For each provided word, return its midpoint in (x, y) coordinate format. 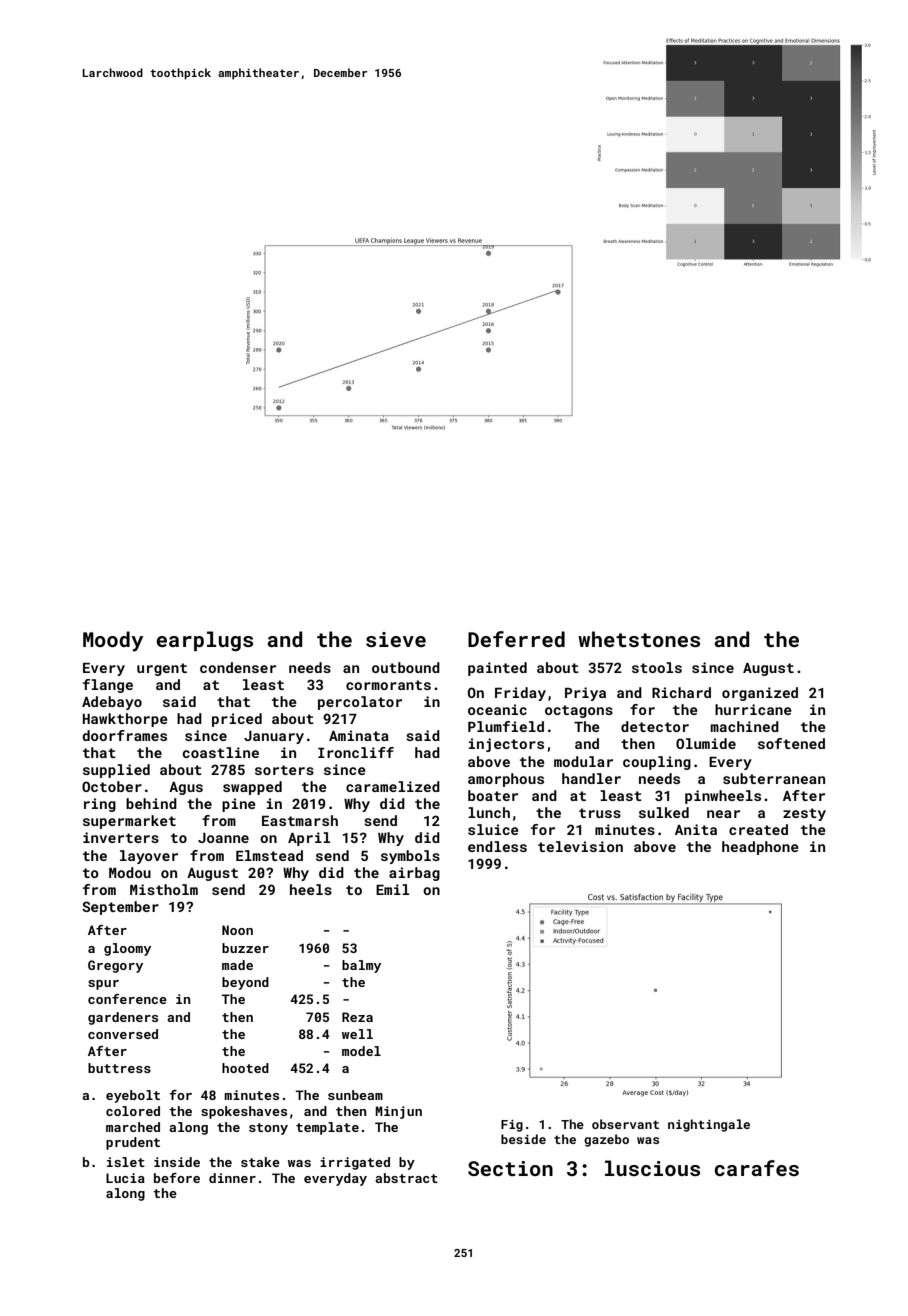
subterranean (774, 778)
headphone (760, 848)
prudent (133, 1143)
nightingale (709, 1125)
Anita (696, 829)
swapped (252, 788)
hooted (245, 1068)
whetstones (639, 639)
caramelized (393, 786)
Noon (237, 930)
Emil (392, 889)
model (361, 1051)
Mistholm (164, 889)
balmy (361, 966)
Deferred (516, 639)
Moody (113, 641)
